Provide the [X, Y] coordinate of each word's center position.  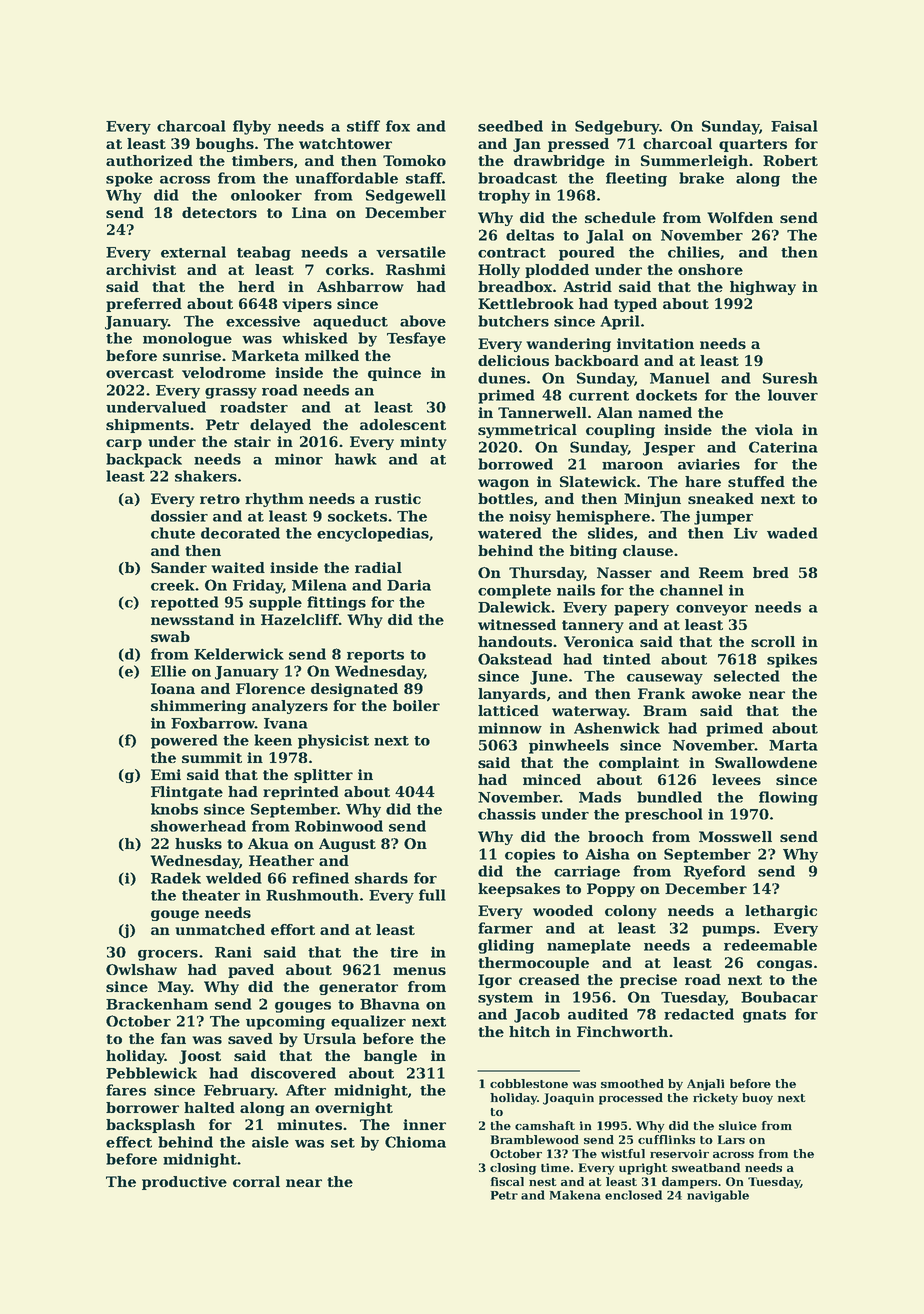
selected [747, 676]
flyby [252, 127]
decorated [240, 533]
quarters [753, 145]
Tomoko [414, 160]
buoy [757, 1099]
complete [514, 591]
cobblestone [529, 1083]
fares [126, 1090]
